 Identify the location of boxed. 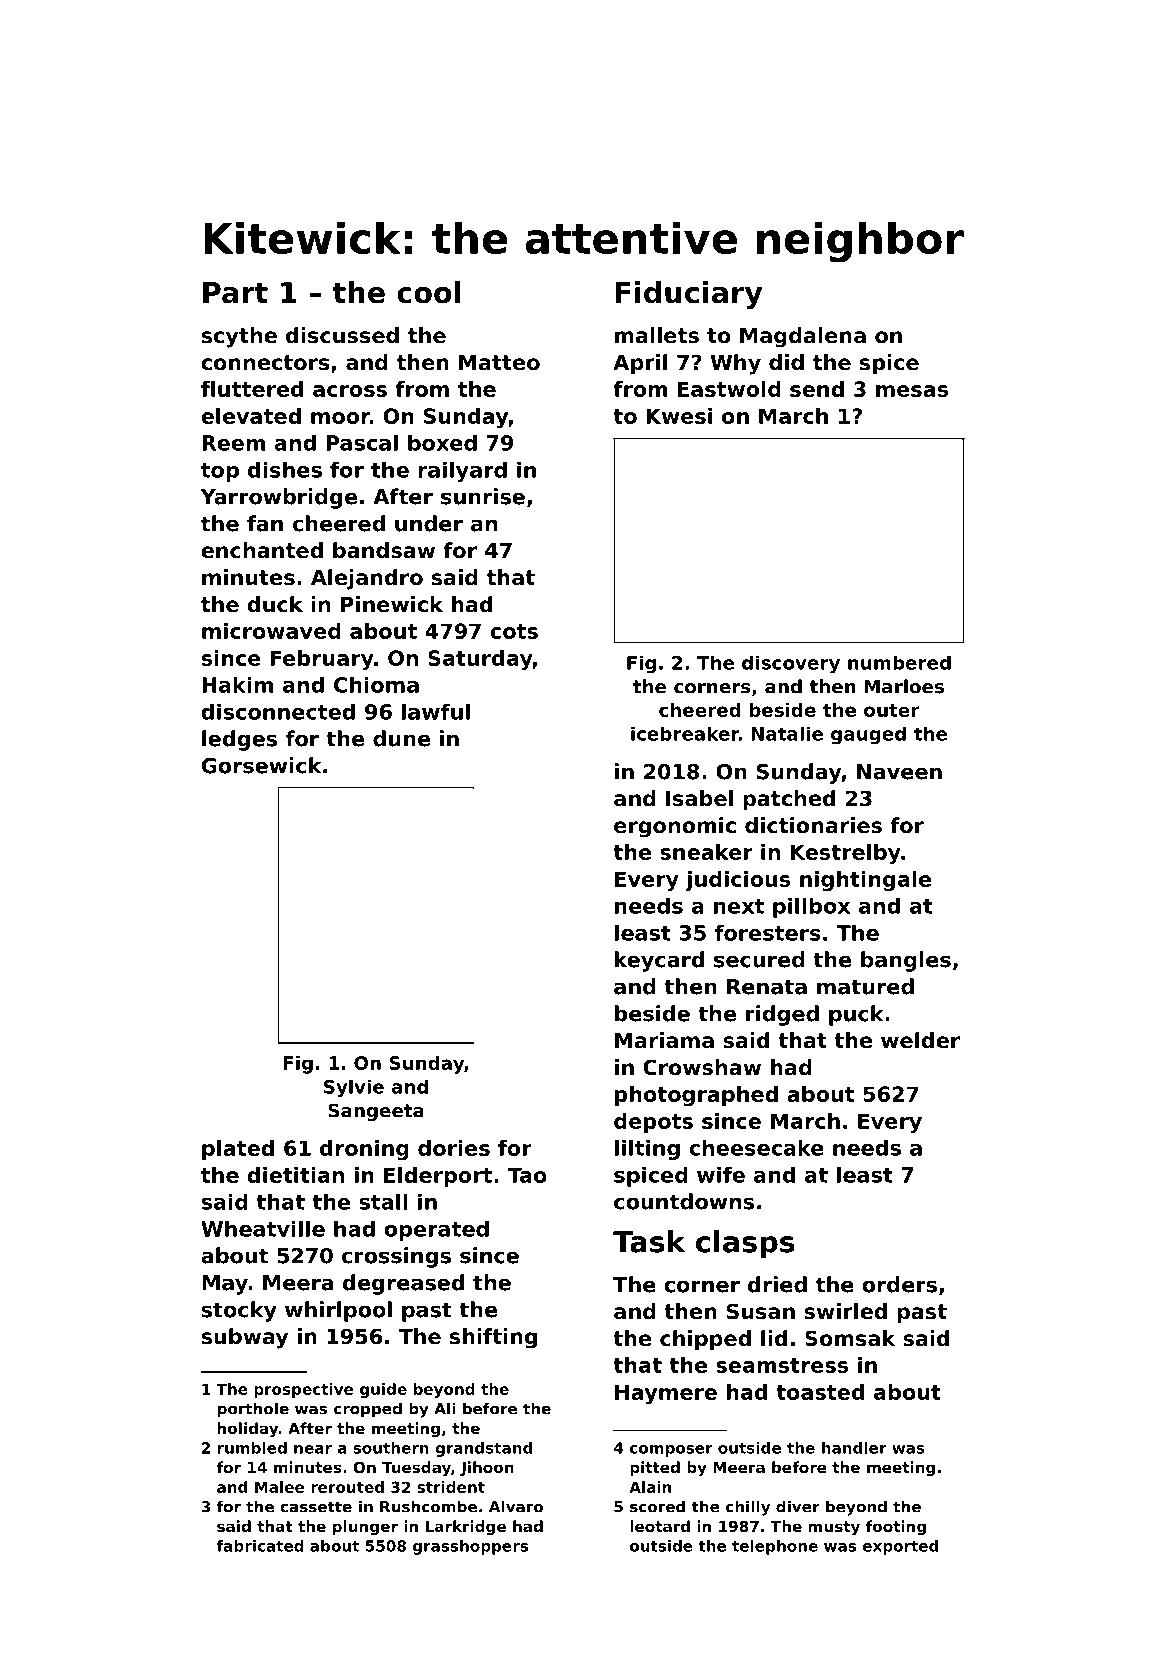
(442, 443).
